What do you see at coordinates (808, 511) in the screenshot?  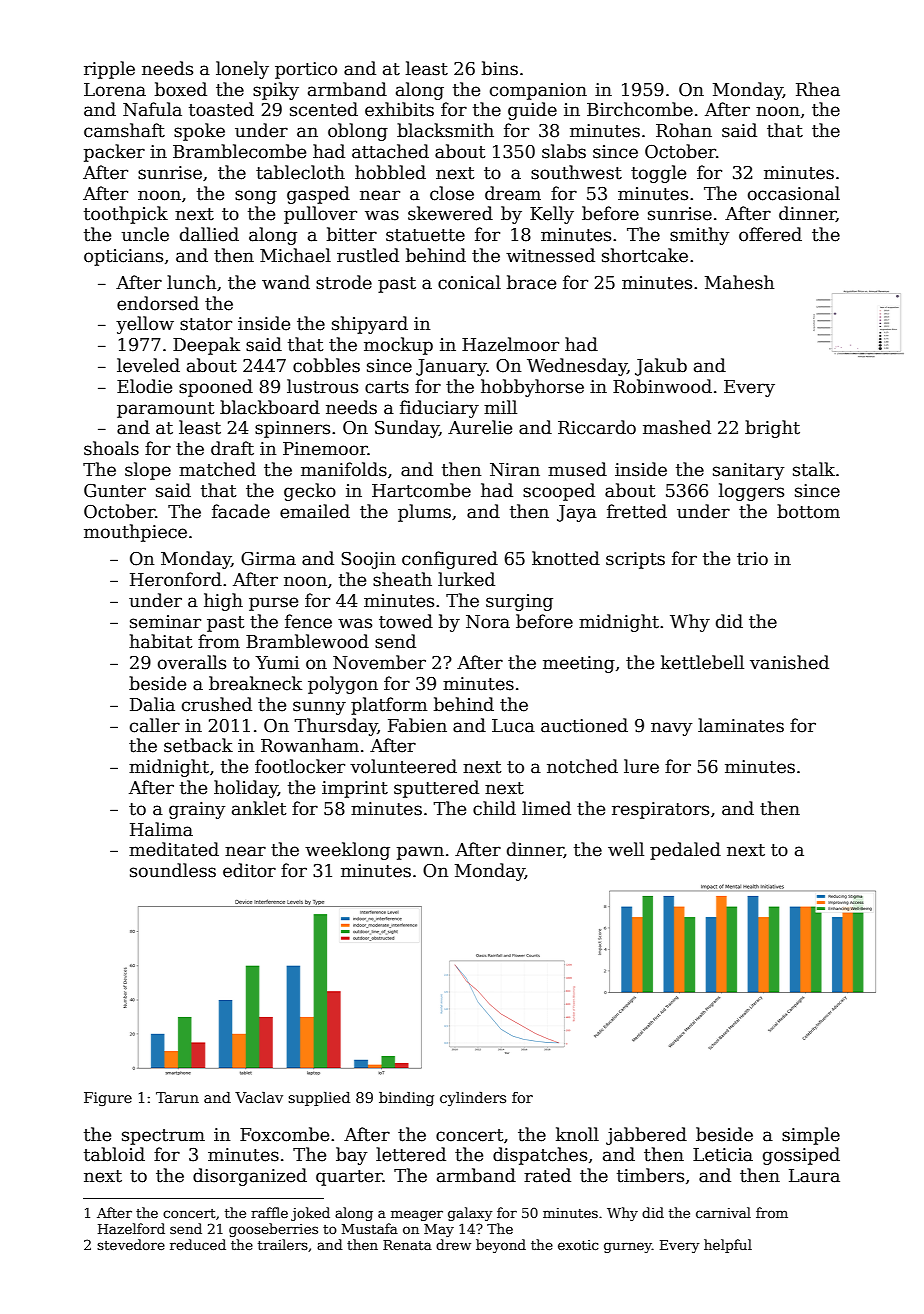 I see `bottom` at bounding box center [808, 511].
